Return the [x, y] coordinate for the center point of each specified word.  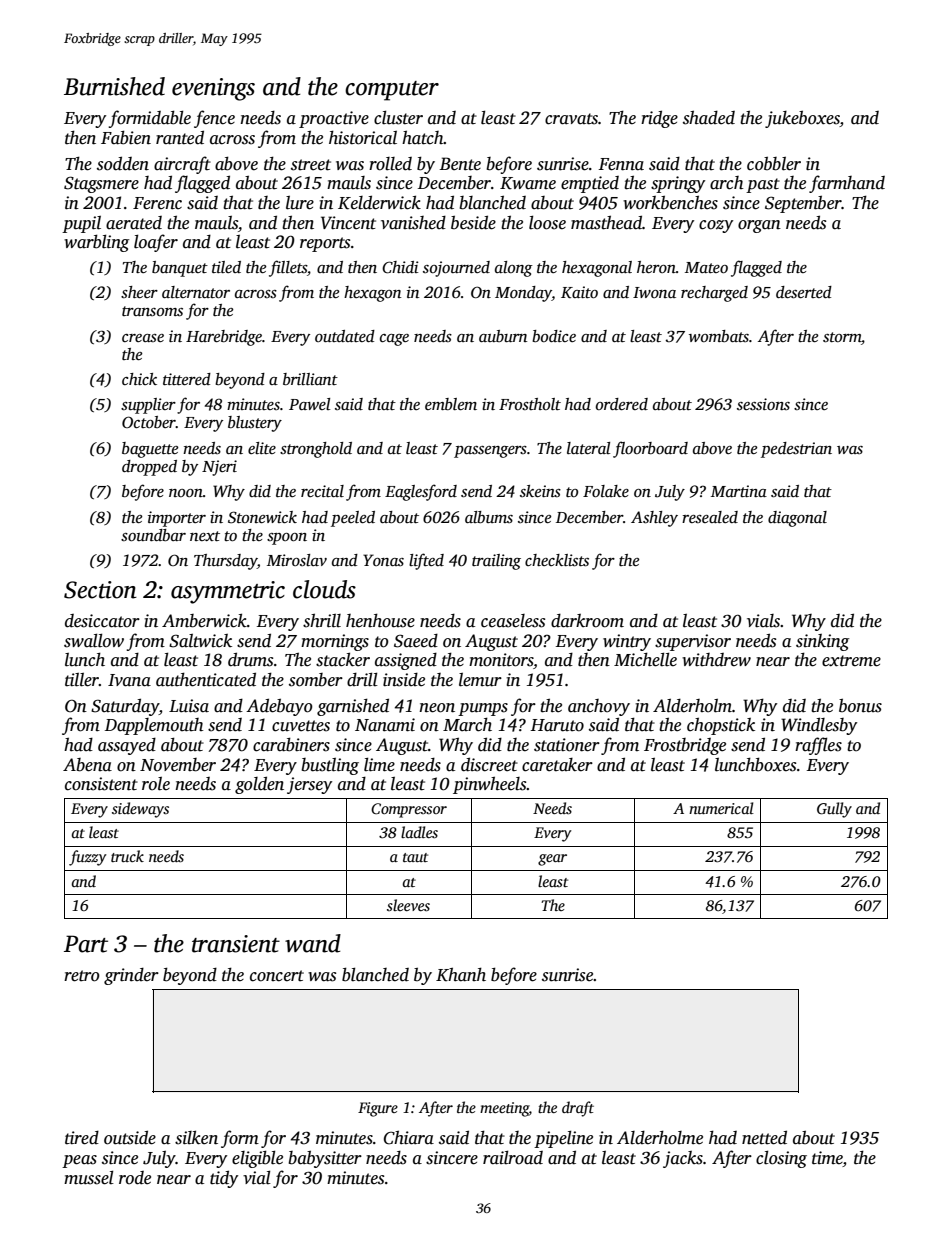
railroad [513, 1157]
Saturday [125, 707]
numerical [721, 808]
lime [379, 764]
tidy [224, 1179]
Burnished [114, 86]
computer [392, 91]
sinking [822, 642]
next [205, 536]
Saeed [416, 641]
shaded [709, 117]
